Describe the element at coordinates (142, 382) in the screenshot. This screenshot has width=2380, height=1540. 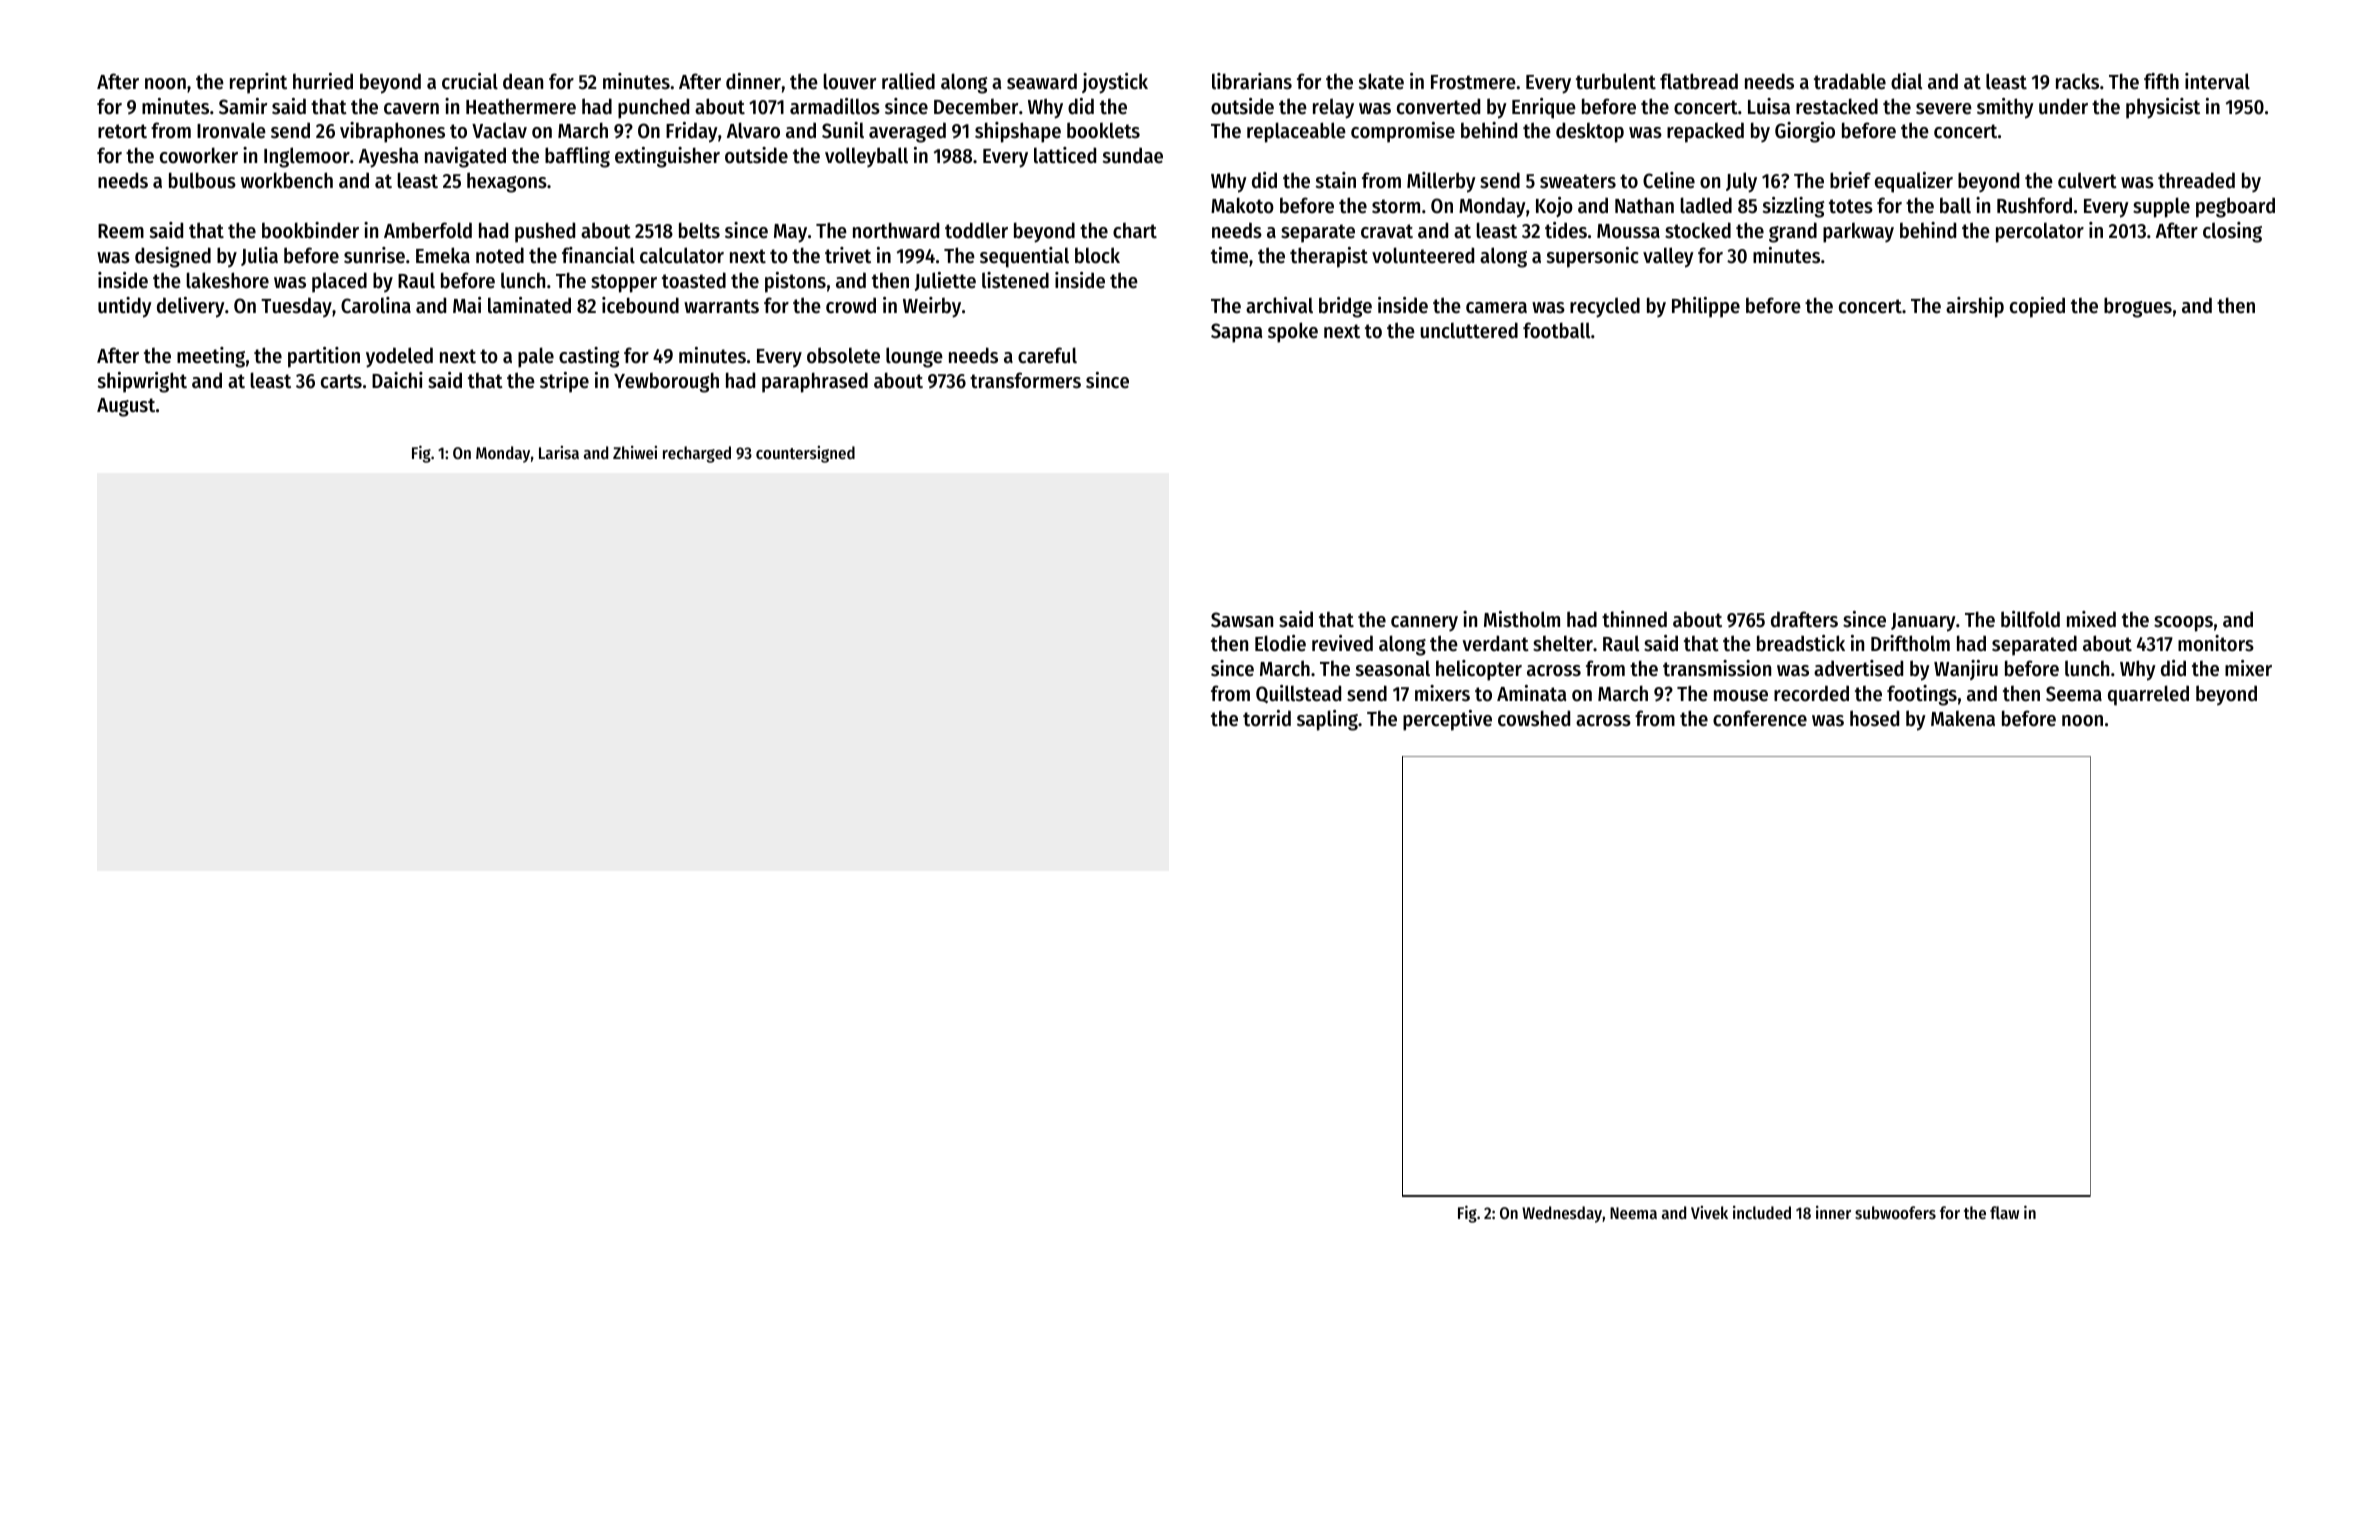
I see `shipwright` at that location.
